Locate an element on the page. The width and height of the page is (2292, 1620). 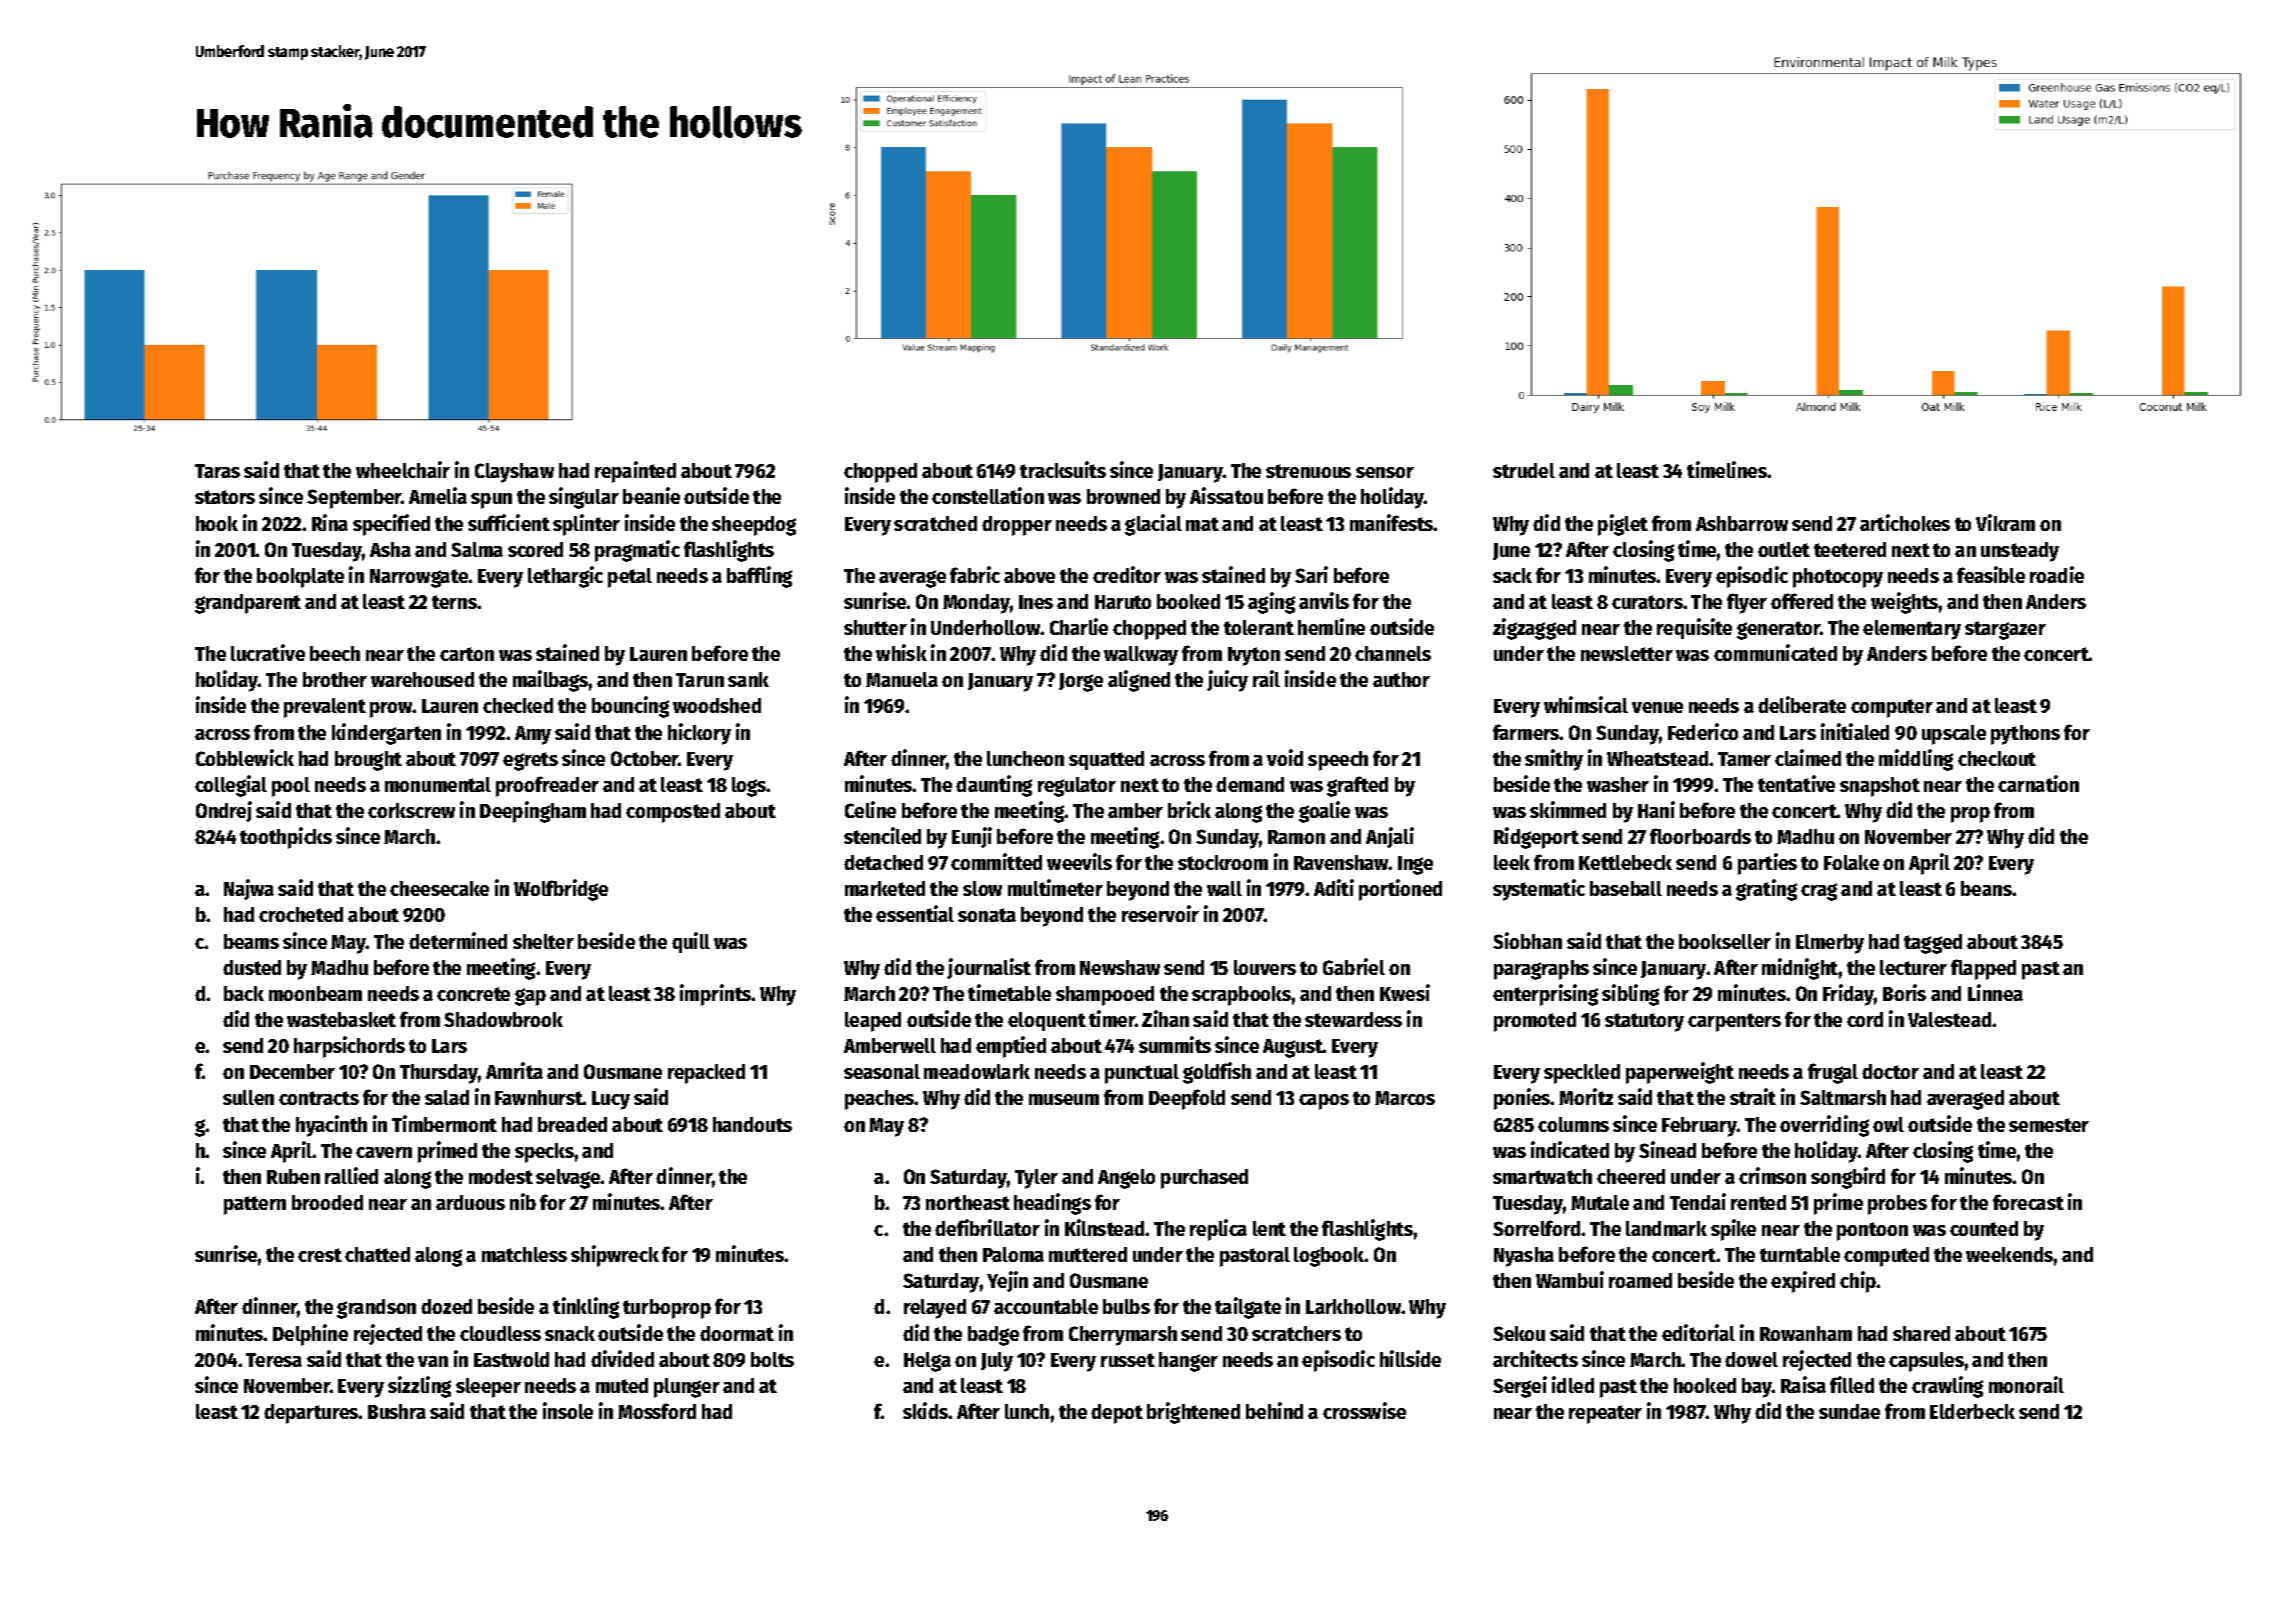
grating is located at coordinates (1766, 890).
